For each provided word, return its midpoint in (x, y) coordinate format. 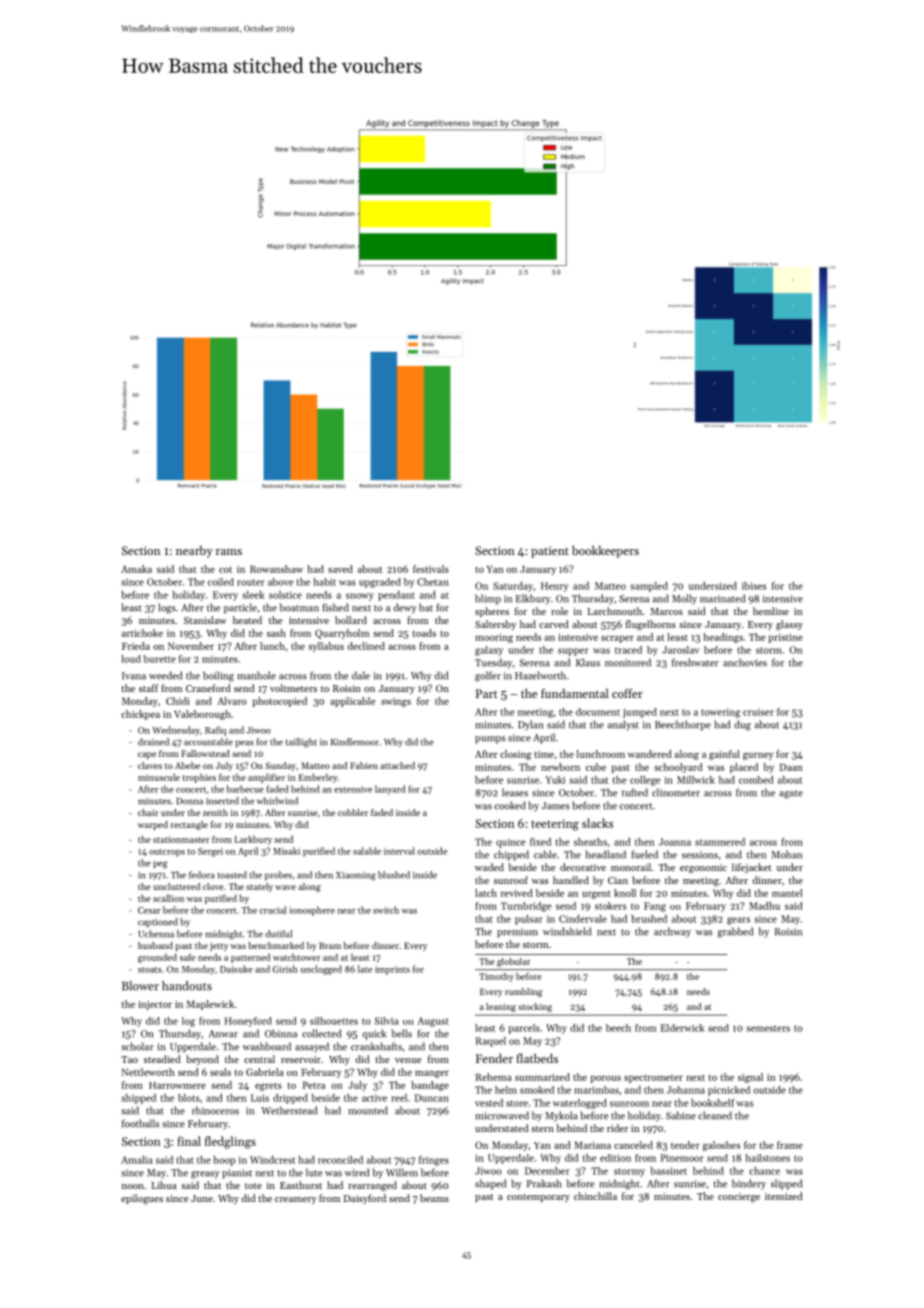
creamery (296, 1200)
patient (550, 552)
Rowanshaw (276, 569)
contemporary (538, 1198)
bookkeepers (605, 552)
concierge (739, 1198)
